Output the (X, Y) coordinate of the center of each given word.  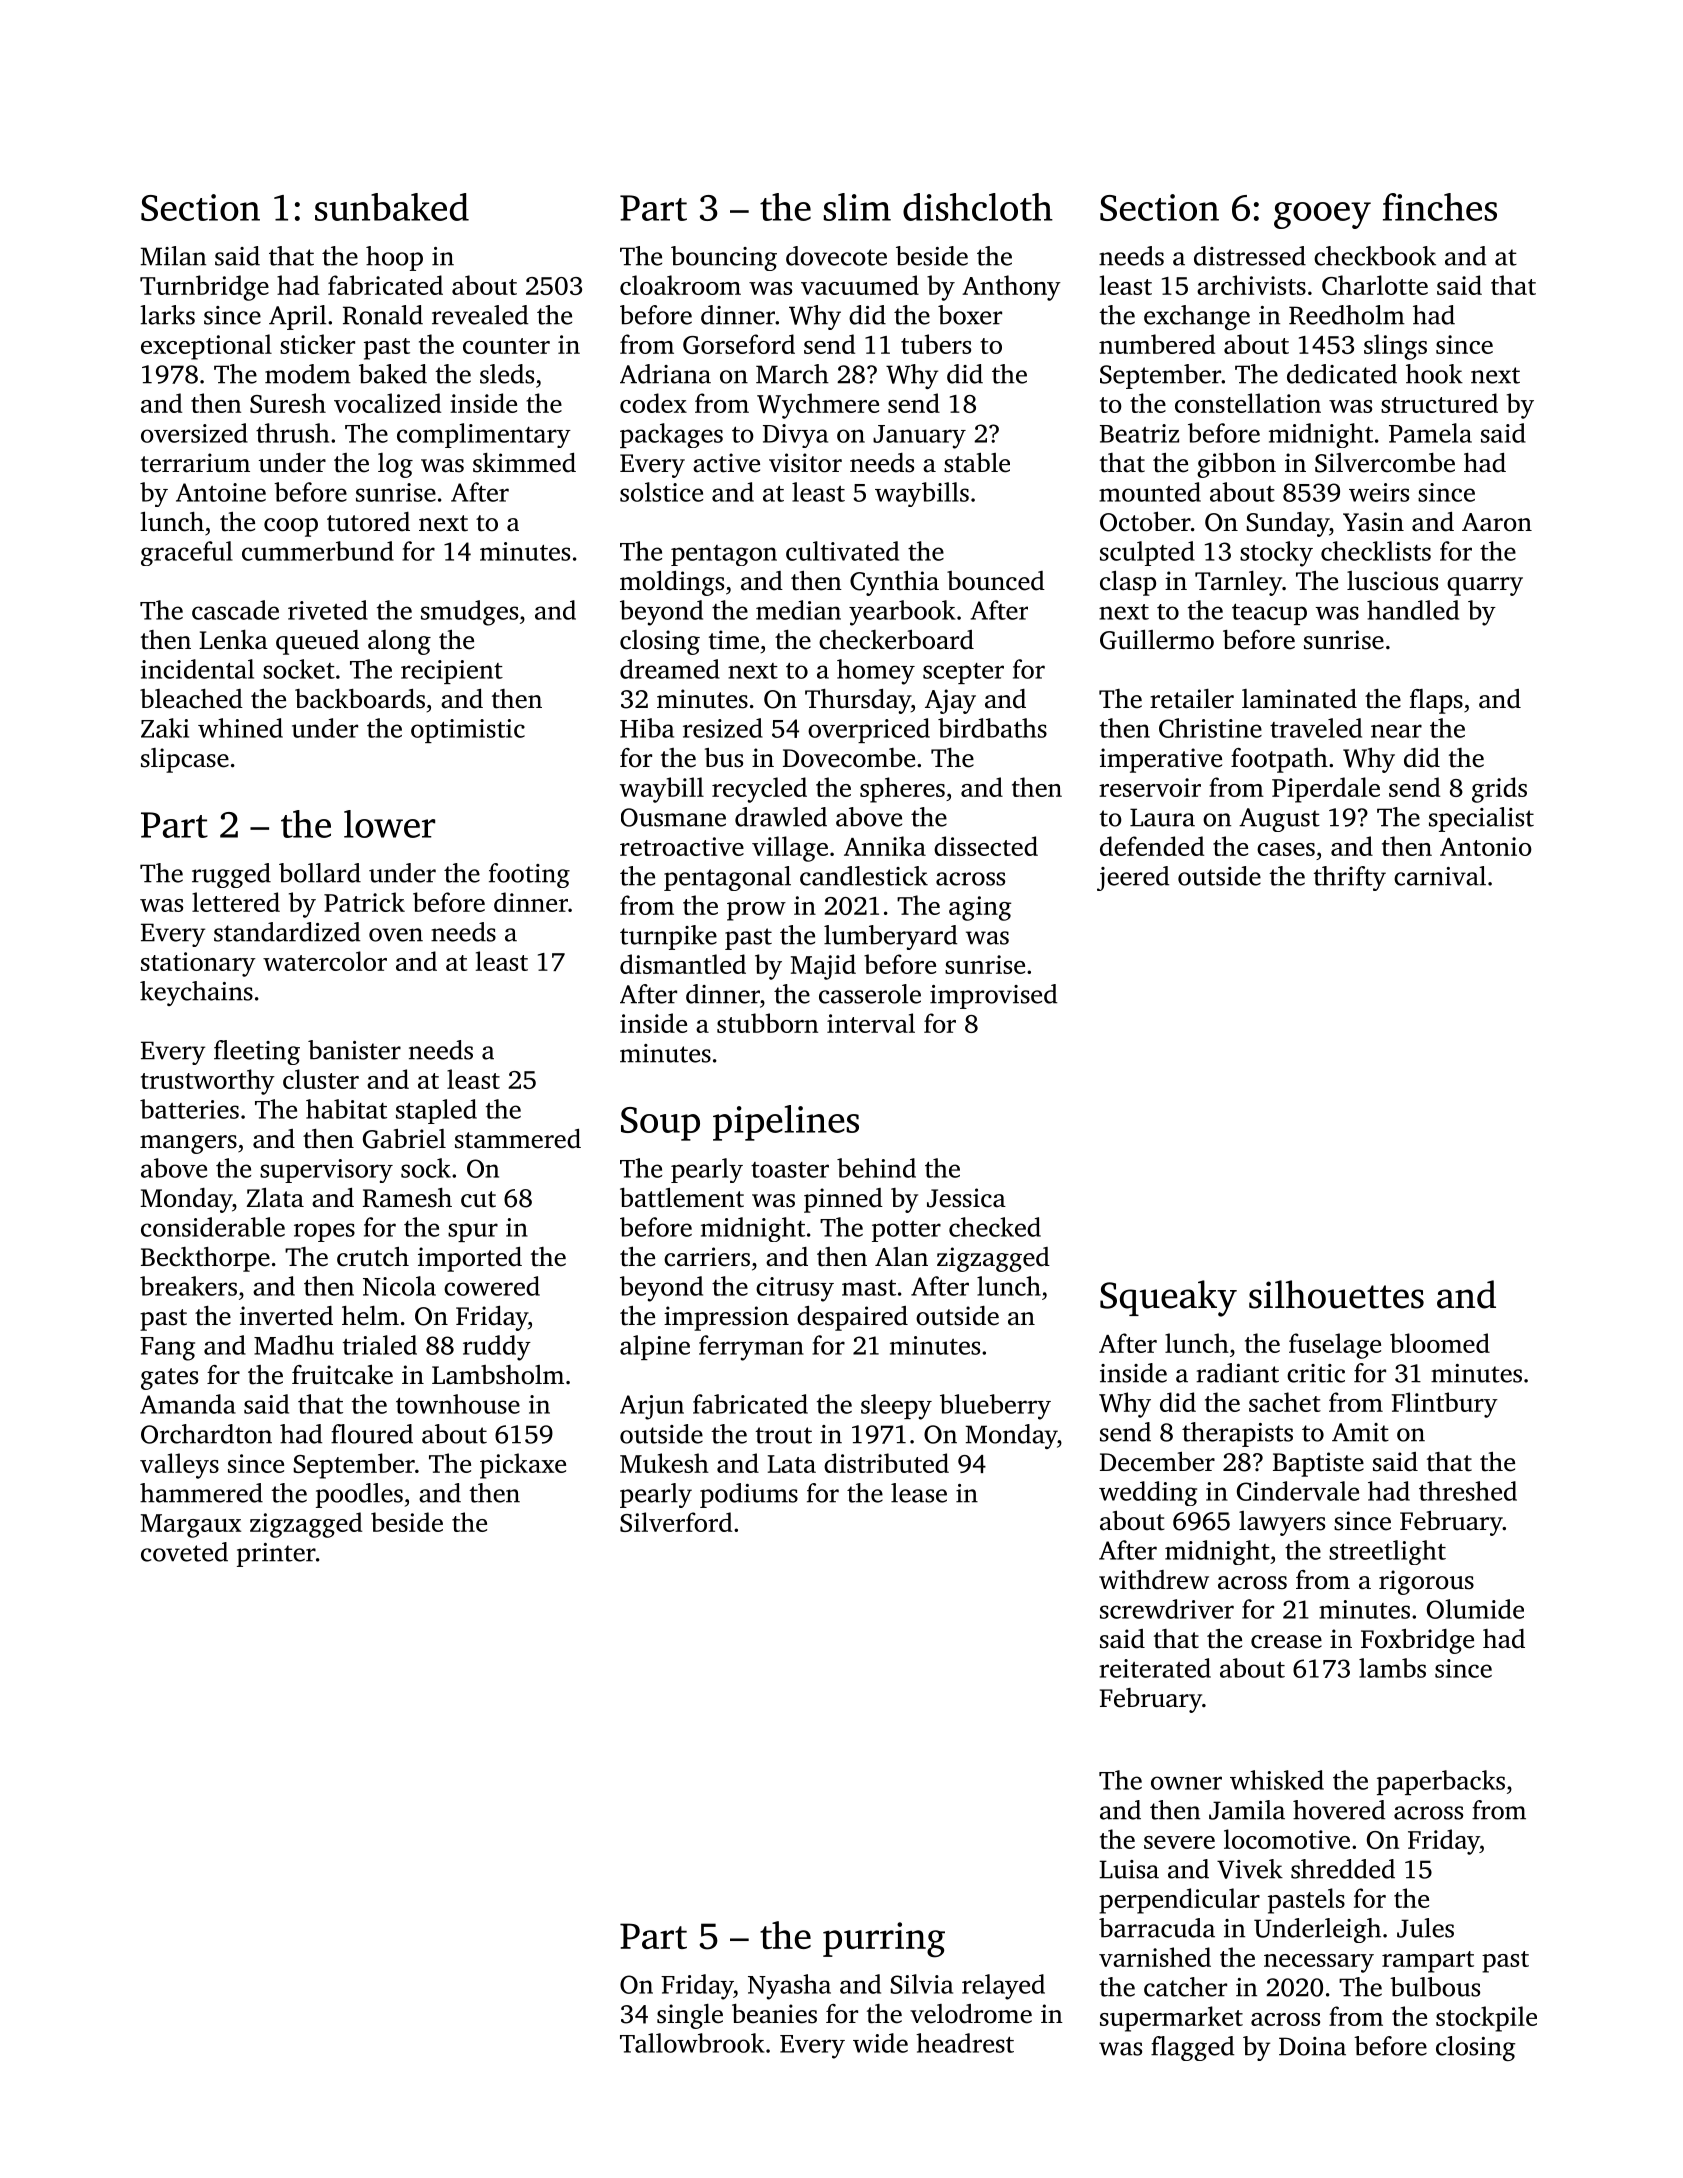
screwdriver (1167, 1609)
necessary (1319, 1963)
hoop (394, 258)
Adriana (665, 374)
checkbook (1375, 256)
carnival (1440, 876)
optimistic (468, 731)
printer (276, 1555)
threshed (1468, 1491)
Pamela (1430, 433)
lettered (236, 902)
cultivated (842, 551)
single (690, 2016)
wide (880, 2043)
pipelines (786, 1123)
